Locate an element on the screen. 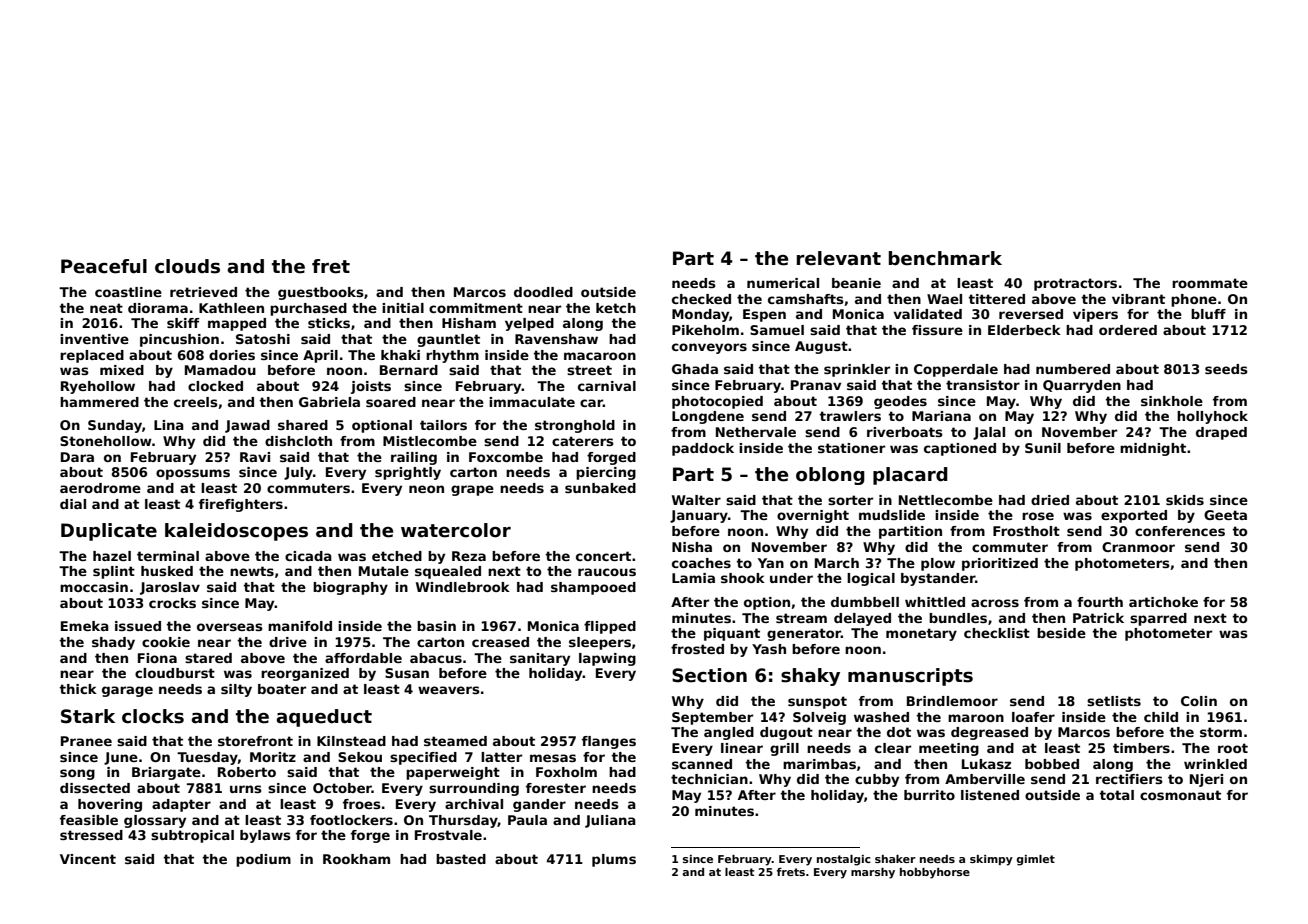 The image size is (1308, 924). Rookham is located at coordinates (356, 859).
